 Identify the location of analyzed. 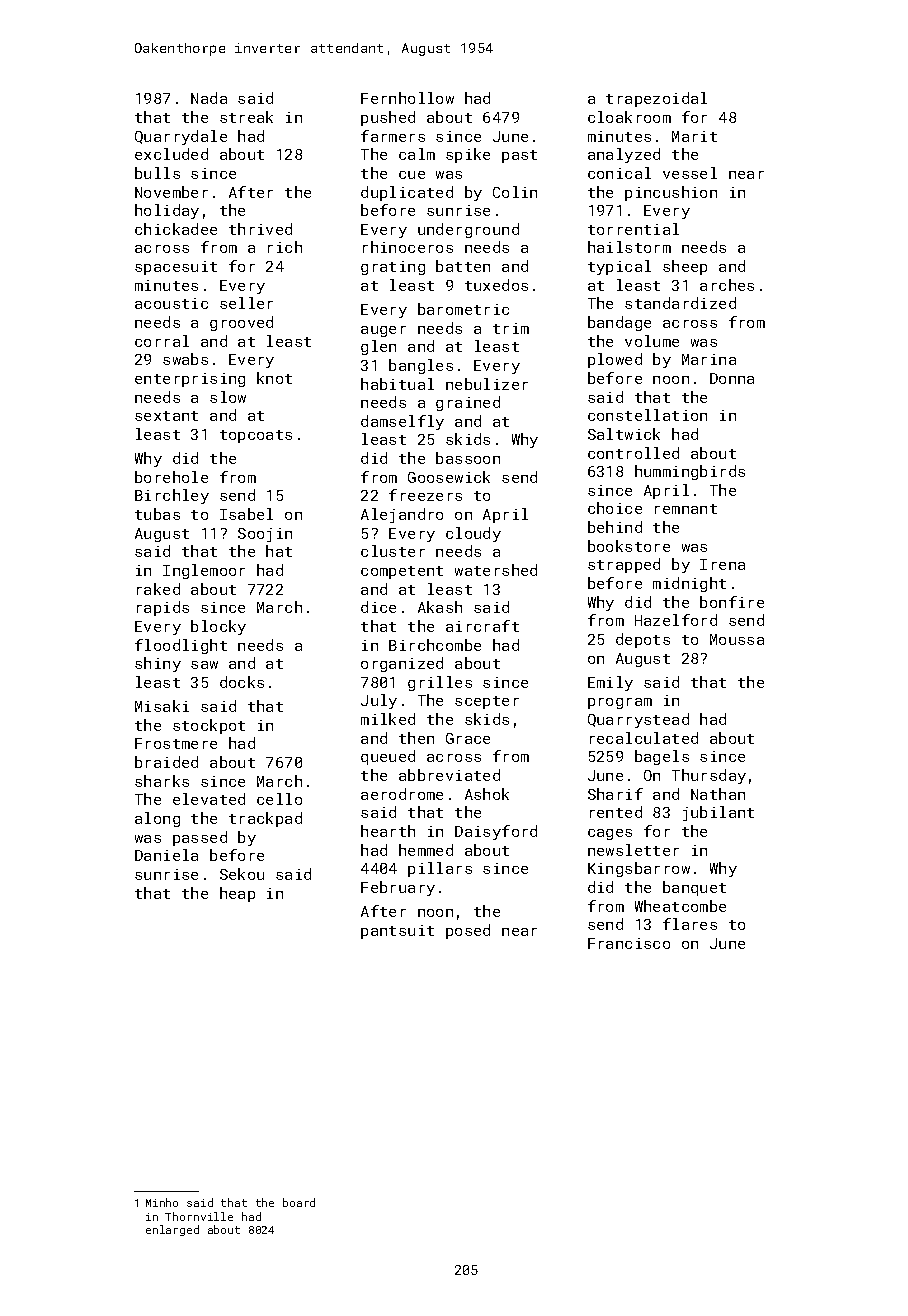
(624, 155).
